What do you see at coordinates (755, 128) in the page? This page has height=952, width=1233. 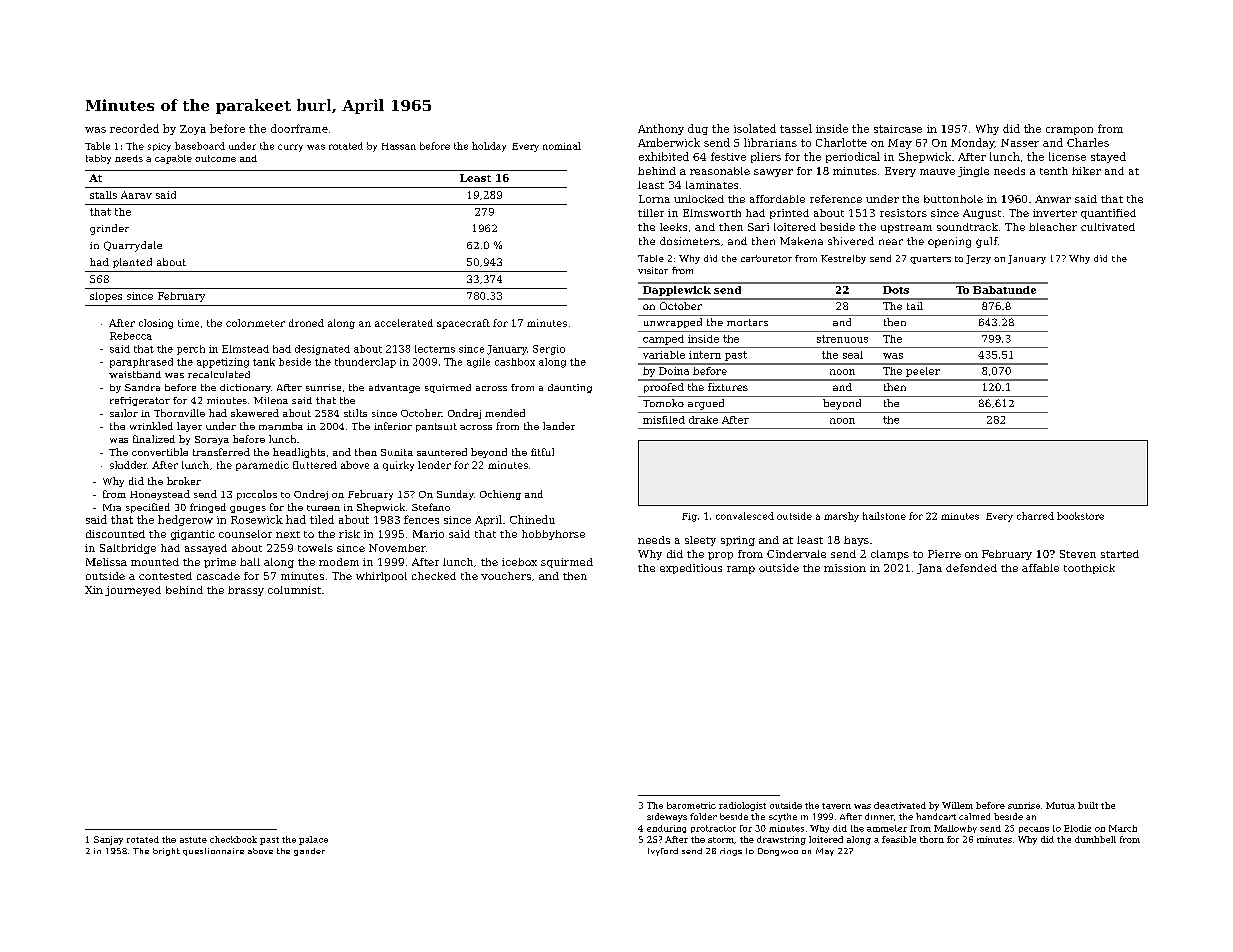 I see `isolated` at bounding box center [755, 128].
